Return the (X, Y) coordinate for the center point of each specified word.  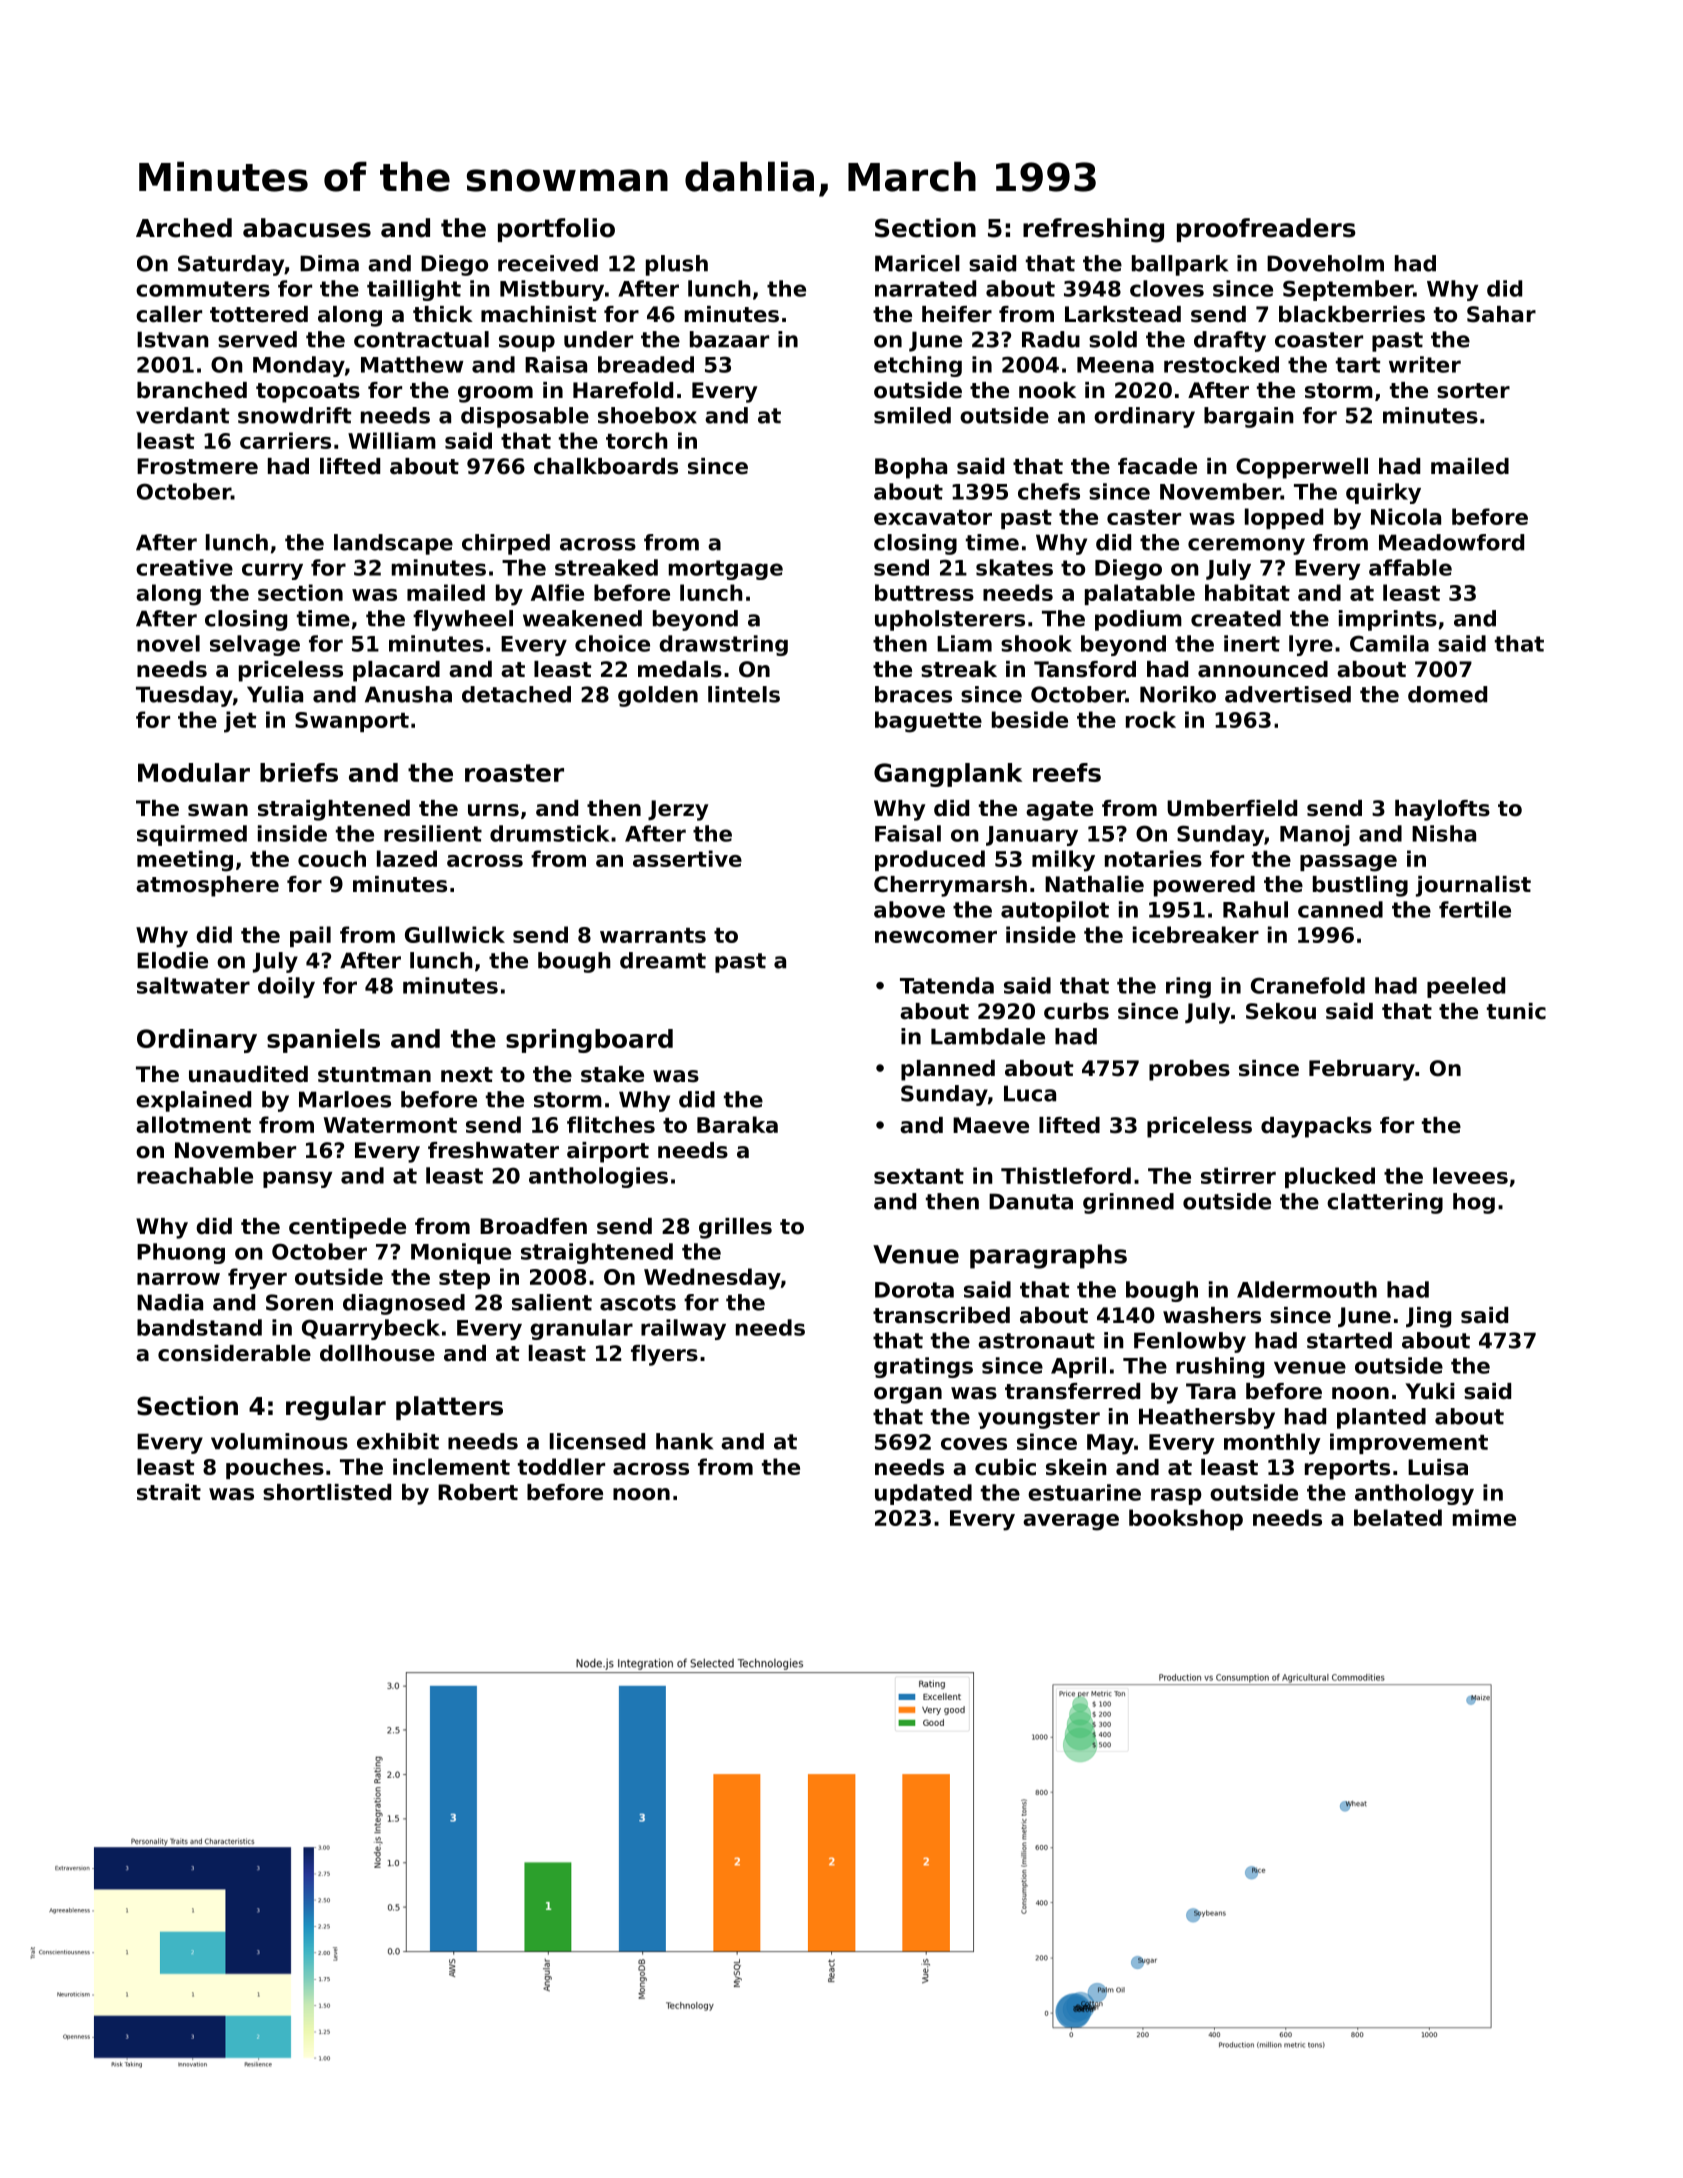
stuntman (374, 1075)
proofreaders (1266, 230)
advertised (1288, 694)
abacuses (307, 228)
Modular (194, 772)
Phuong (181, 1253)
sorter (1473, 391)
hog (1474, 1203)
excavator (933, 517)
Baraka (737, 1124)
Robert (478, 1492)
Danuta (1031, 1201)
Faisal (908, 833)
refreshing (1093, 230)
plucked (1330, 1177)
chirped (506, 544)
